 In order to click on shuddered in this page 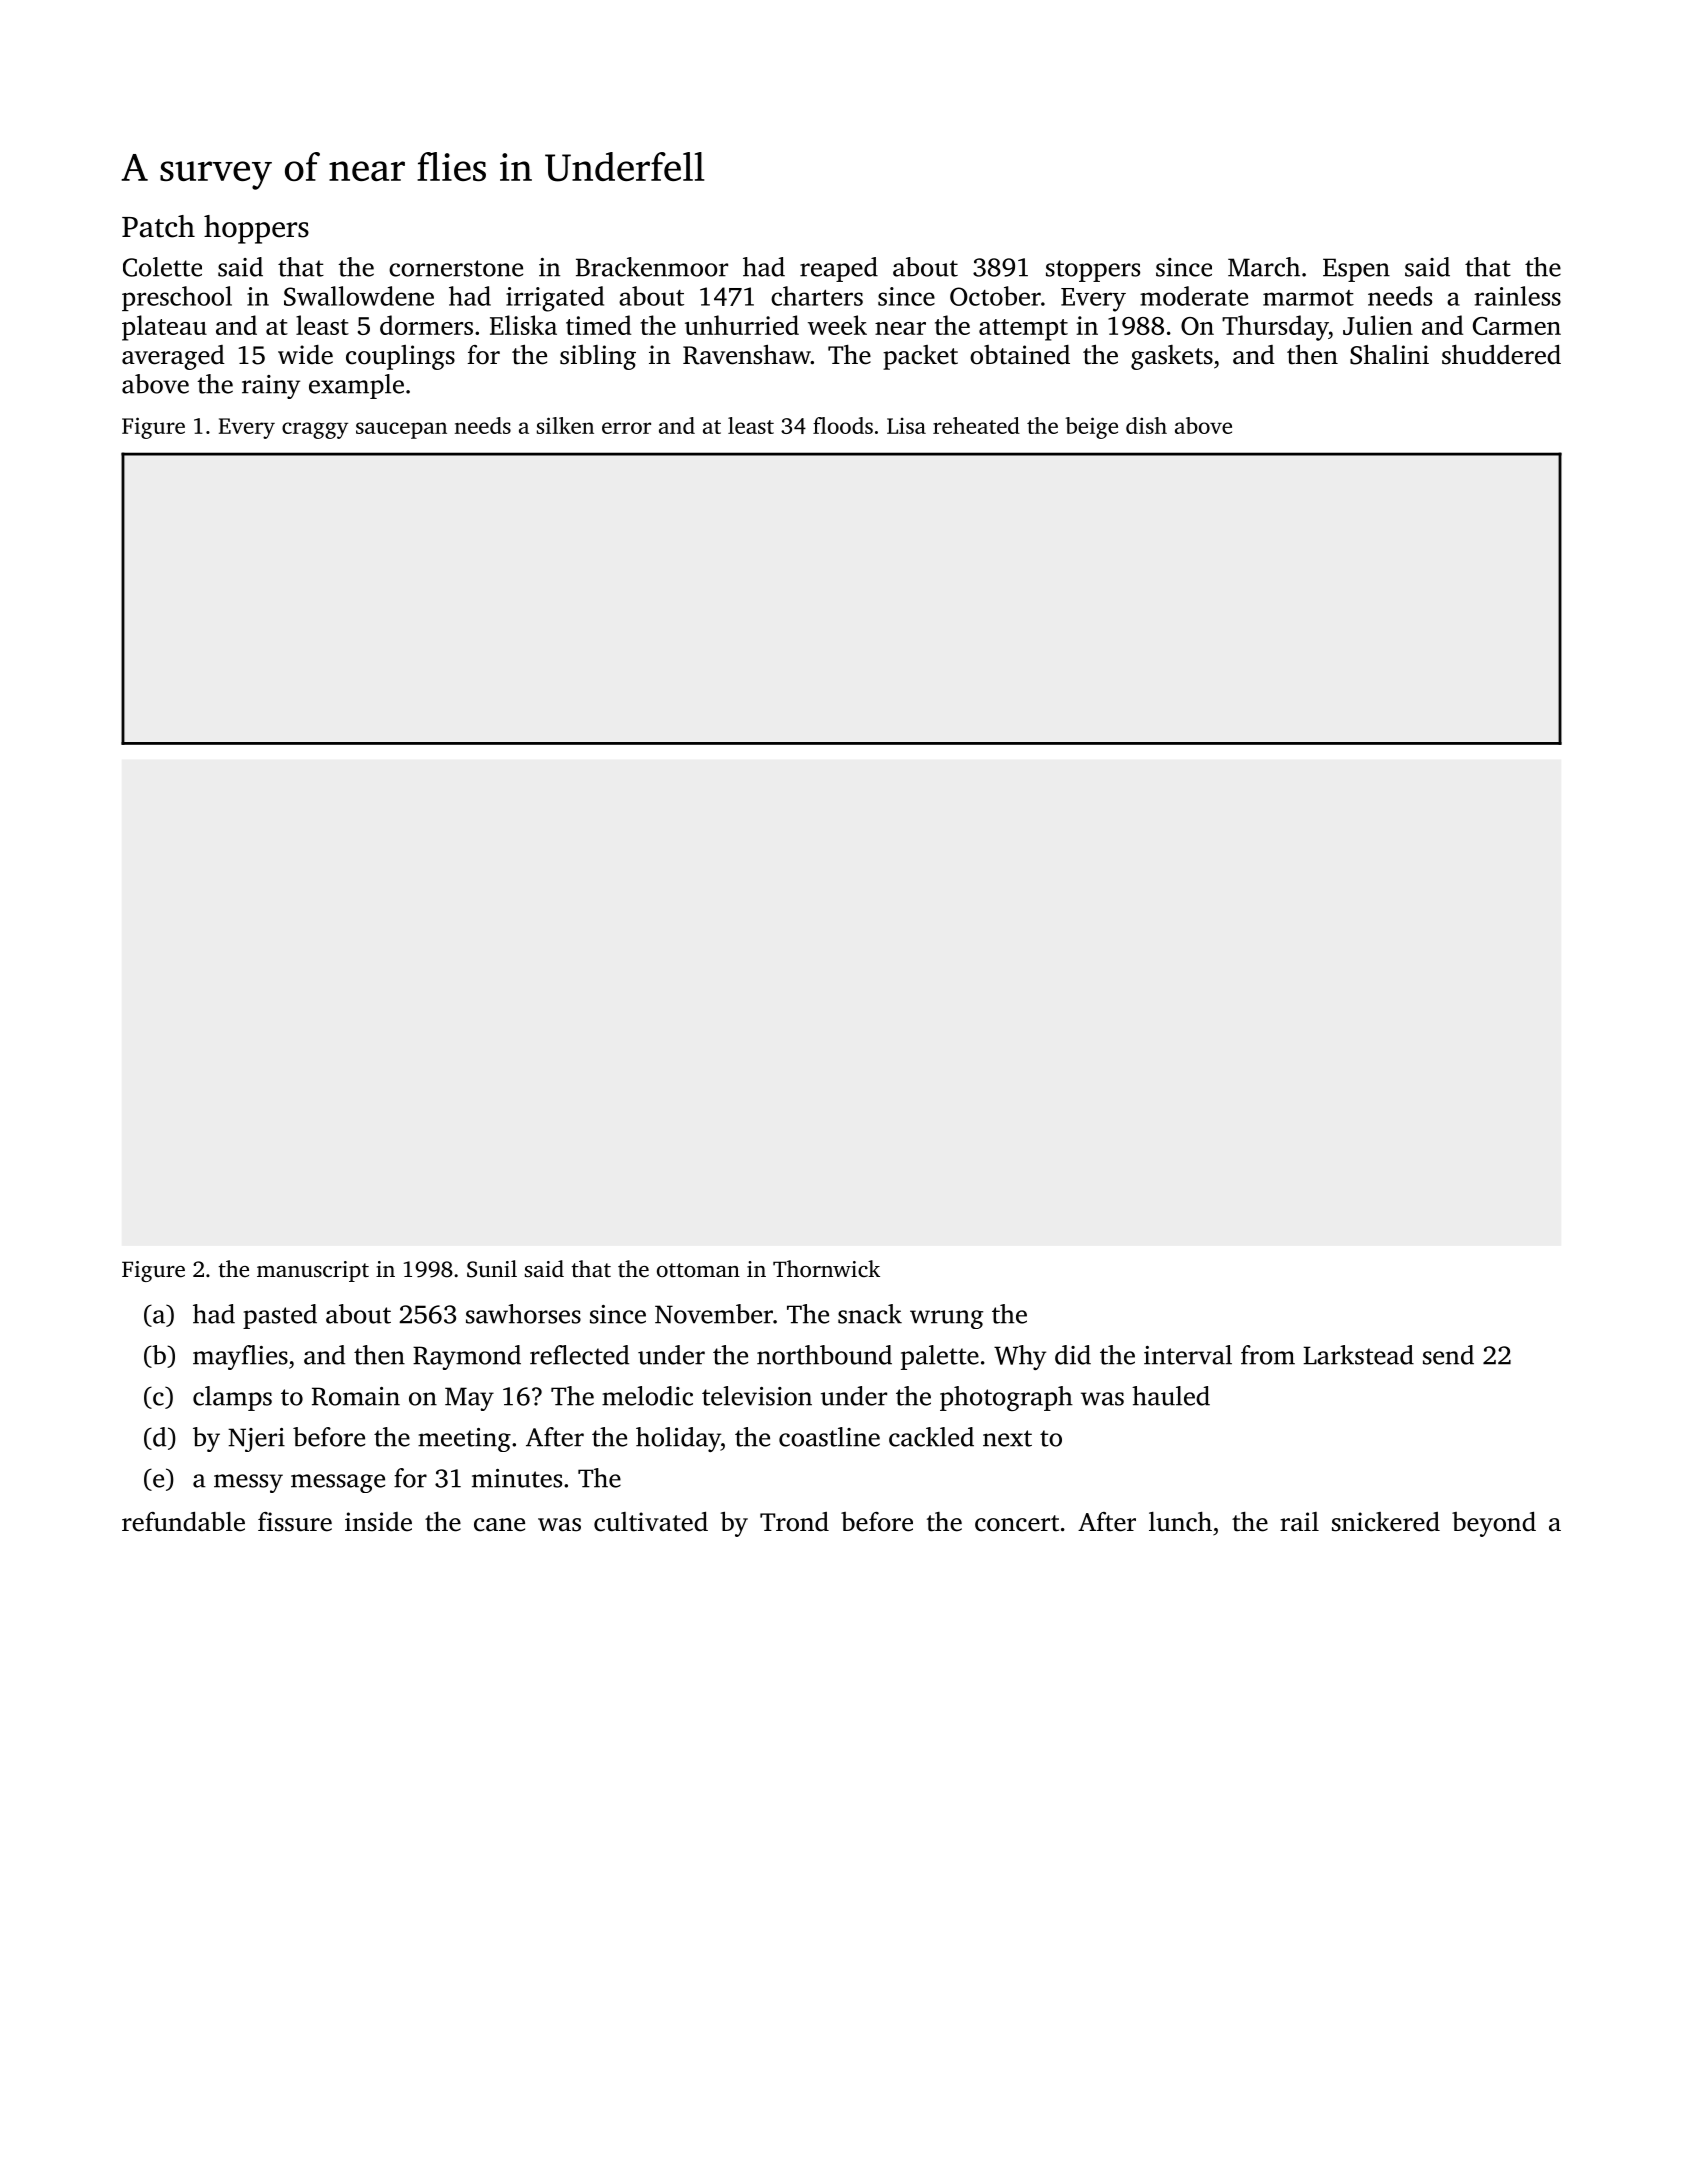, I will do `click(1501, 355)`.
